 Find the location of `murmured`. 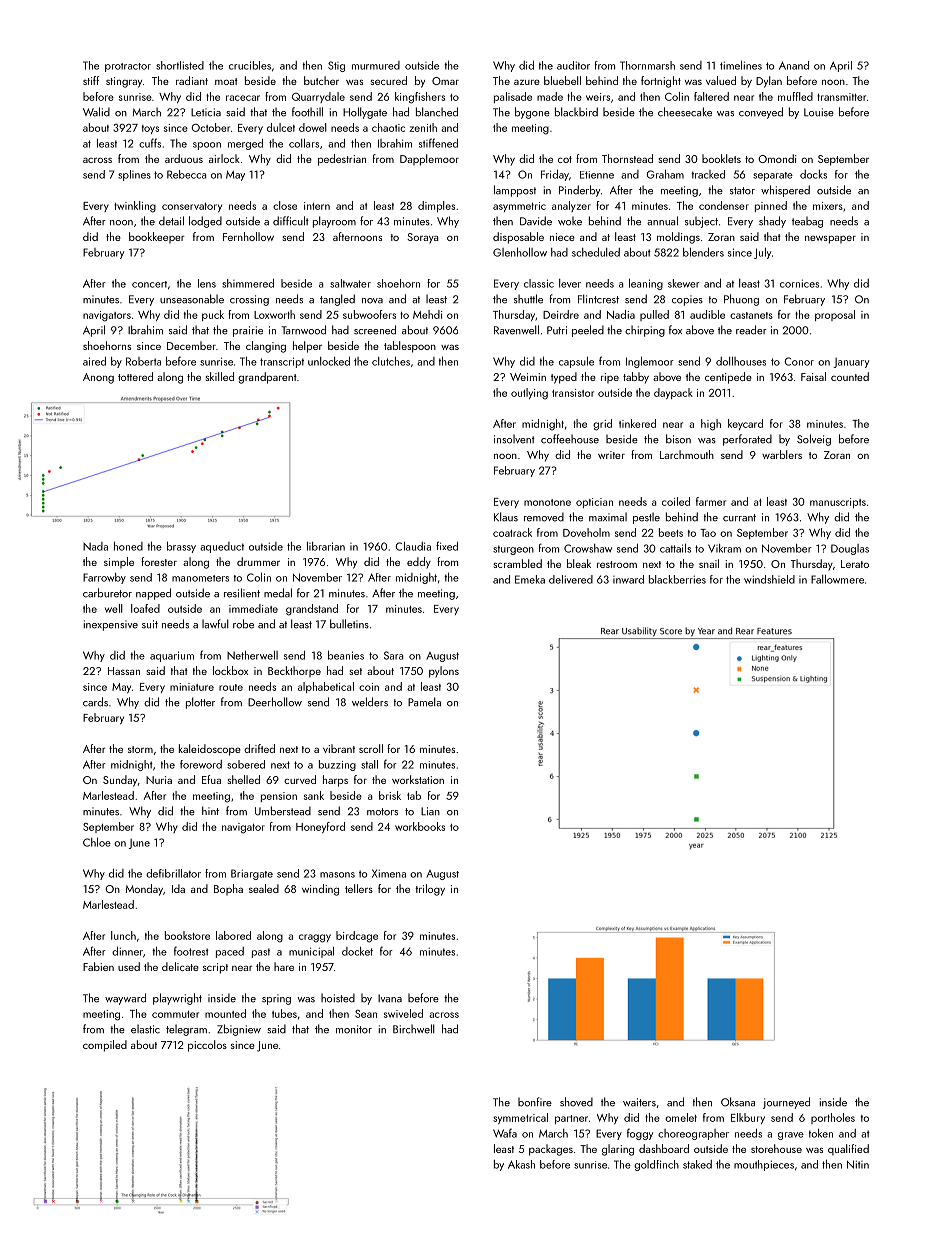

murmured is located at coordinates (376, 65).
